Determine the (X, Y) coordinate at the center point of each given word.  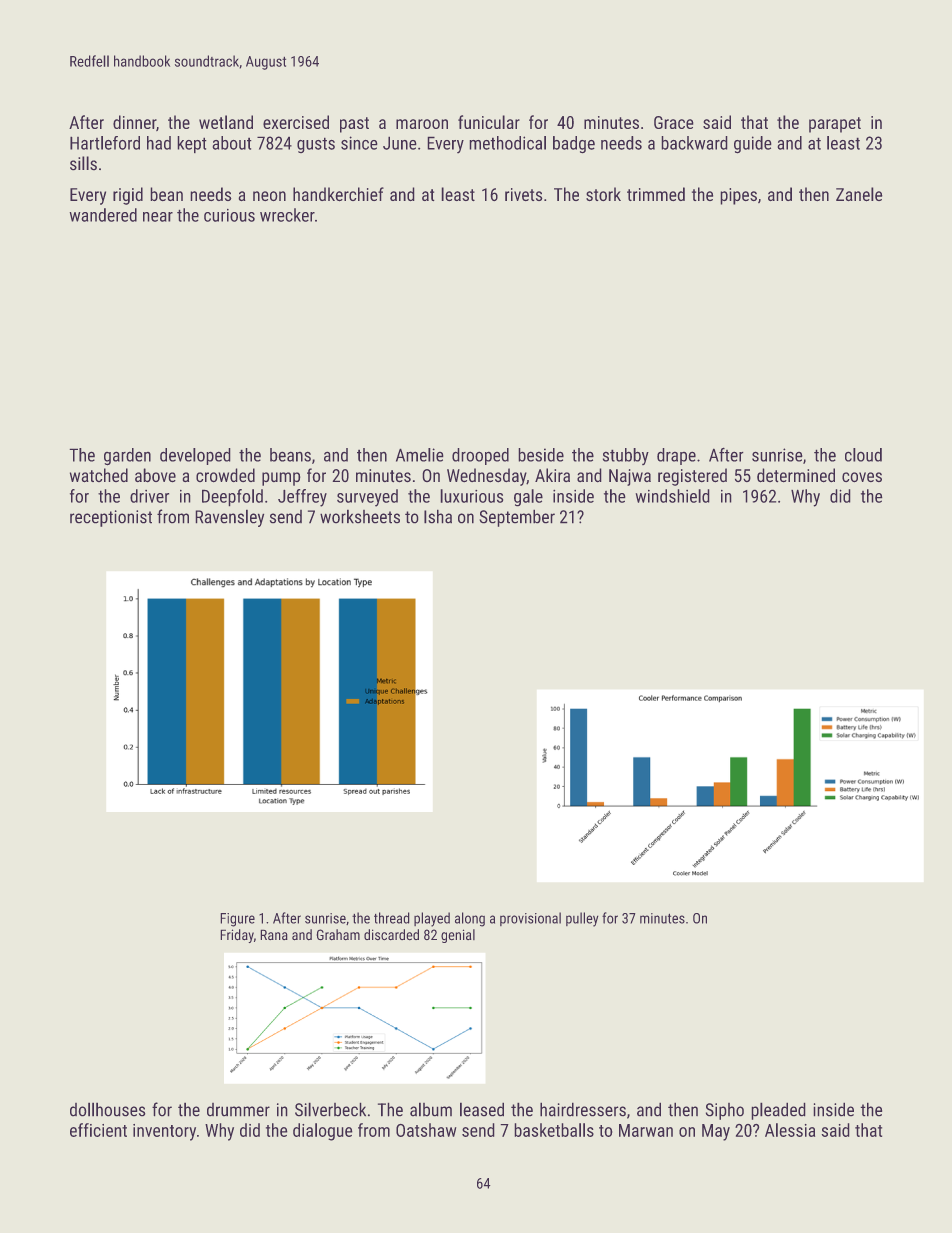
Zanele (859, 194)
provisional (530, 919)
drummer (238, 1110)
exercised (296, 122)
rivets (524, 194)
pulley (582, 919)
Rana (274, 934)
